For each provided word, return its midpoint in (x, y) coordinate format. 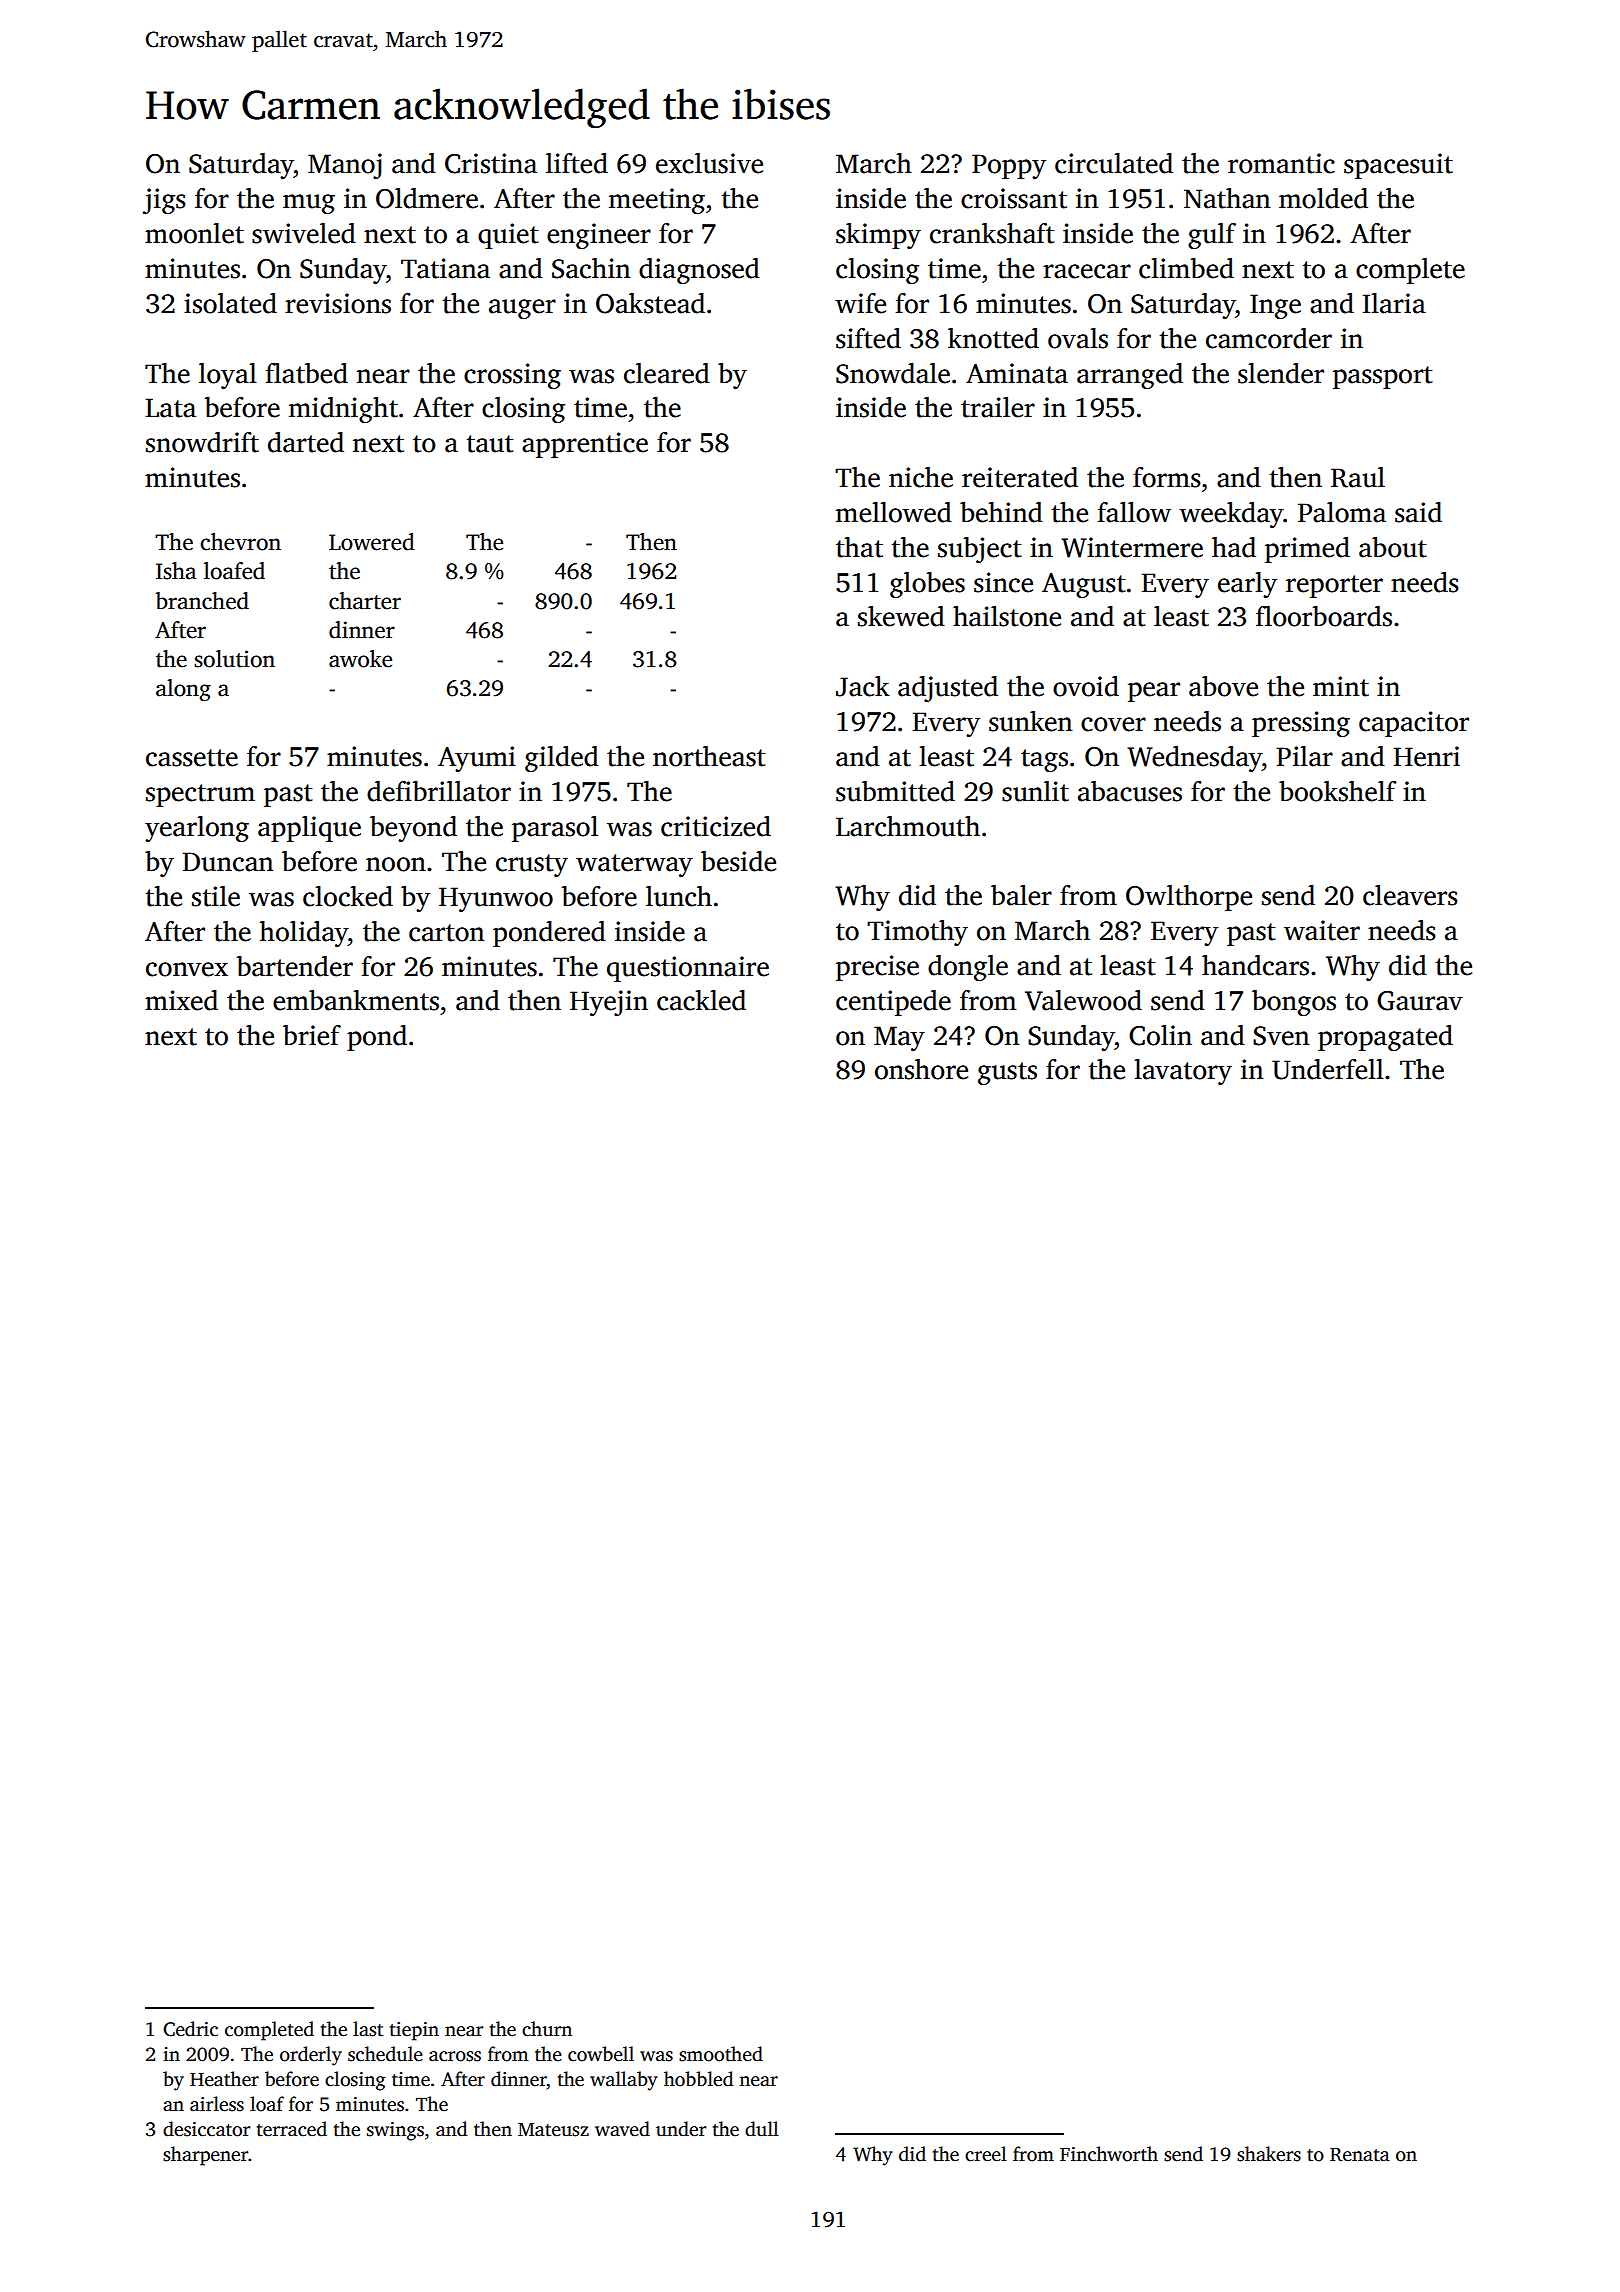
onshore (921, 1069)
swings (395, 2131)
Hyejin (609, 1003)
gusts (1007, 1073)
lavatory (1183, 1072)
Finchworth (1109, 2154)
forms (1167, 477)
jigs (164, 201)
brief (312, 1035)
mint (1341, 686)
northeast (709, 756)
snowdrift (202, 442)
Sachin (591, 268)
